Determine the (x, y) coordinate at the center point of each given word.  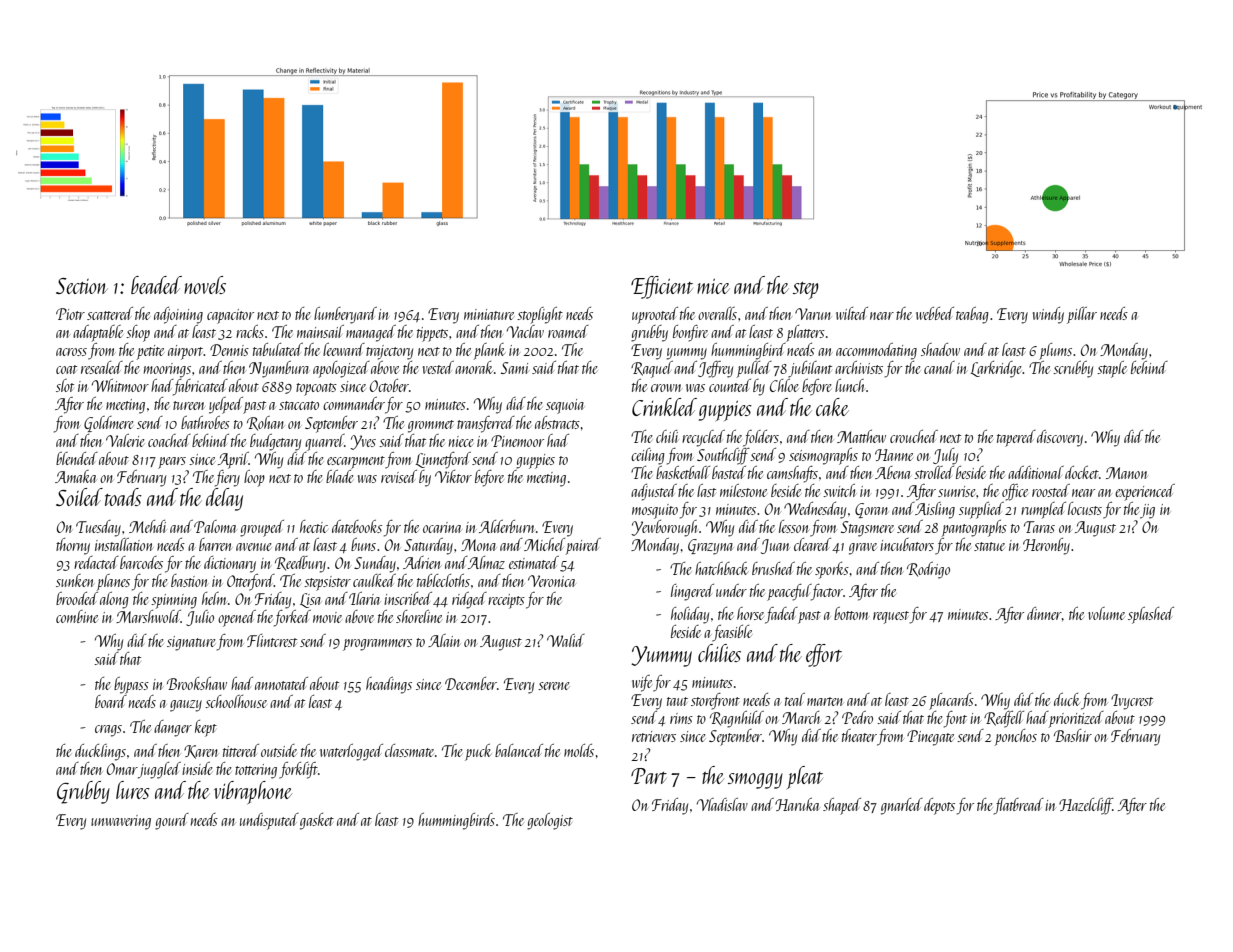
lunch (850, 385)
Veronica (552, 581)
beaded (156, 285)
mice (713, 286)
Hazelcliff (1086, 806)
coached (169, 440)
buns (363, 544)
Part (649, 776)
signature (191, 643)
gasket (317, 821)
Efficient (662, 287)
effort (824, 655)
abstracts (557, 422)
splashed (1151, 615)
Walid (566, 640)
